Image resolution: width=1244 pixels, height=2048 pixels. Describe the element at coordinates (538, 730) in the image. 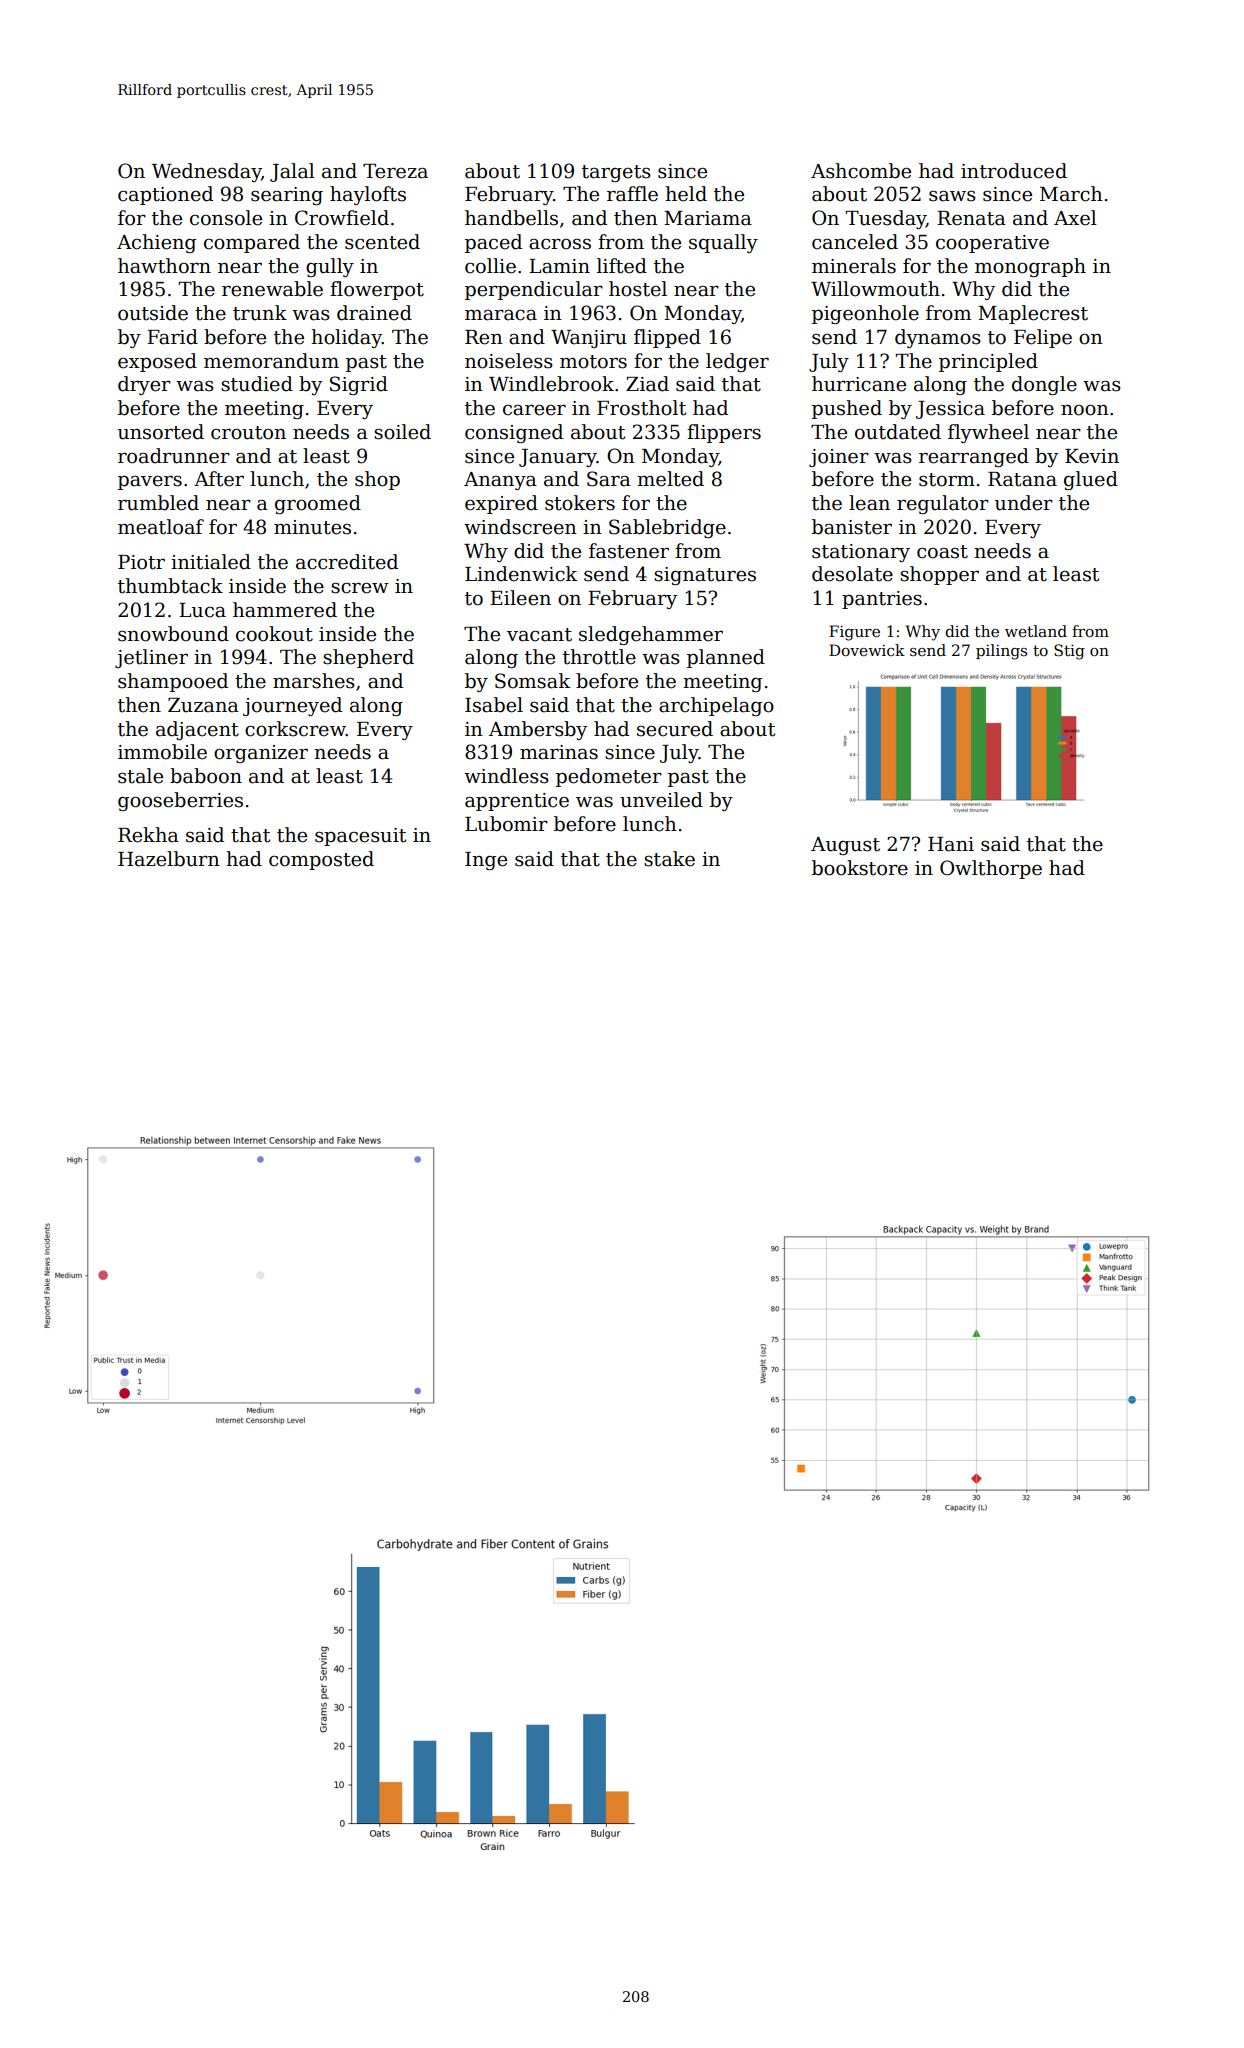

I see `Ambersby` at that location.
